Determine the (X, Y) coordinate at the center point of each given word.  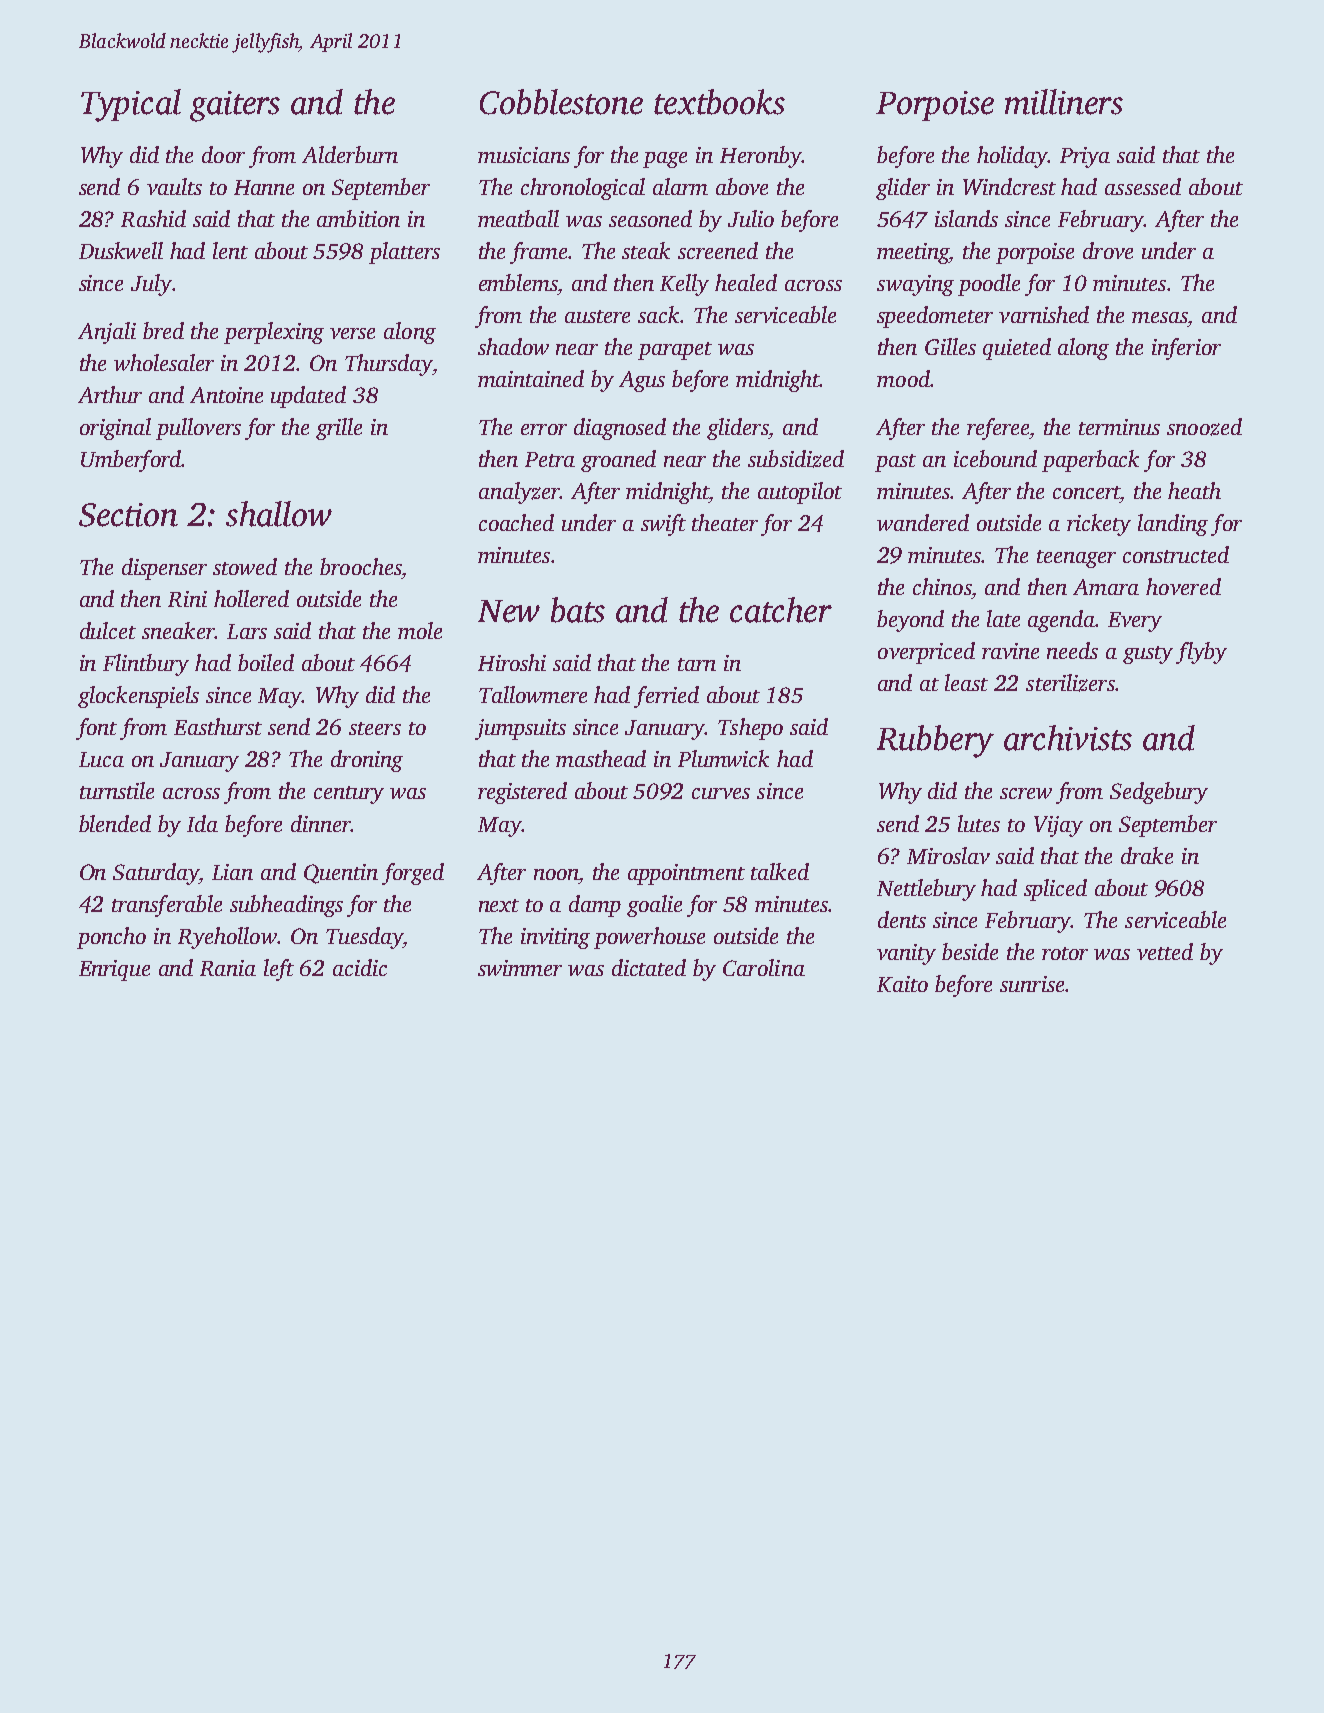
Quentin (341, 874)
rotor (1065, 953)
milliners (1064, 102)
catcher (781, 610)
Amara (1106, 587)
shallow (279, 514)
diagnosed (620, 429)
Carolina (764, 967)
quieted (1017, 349)
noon (556, 874)
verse (352, 333)
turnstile (117, 790)
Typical (131, 105)
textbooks (719, 102)
